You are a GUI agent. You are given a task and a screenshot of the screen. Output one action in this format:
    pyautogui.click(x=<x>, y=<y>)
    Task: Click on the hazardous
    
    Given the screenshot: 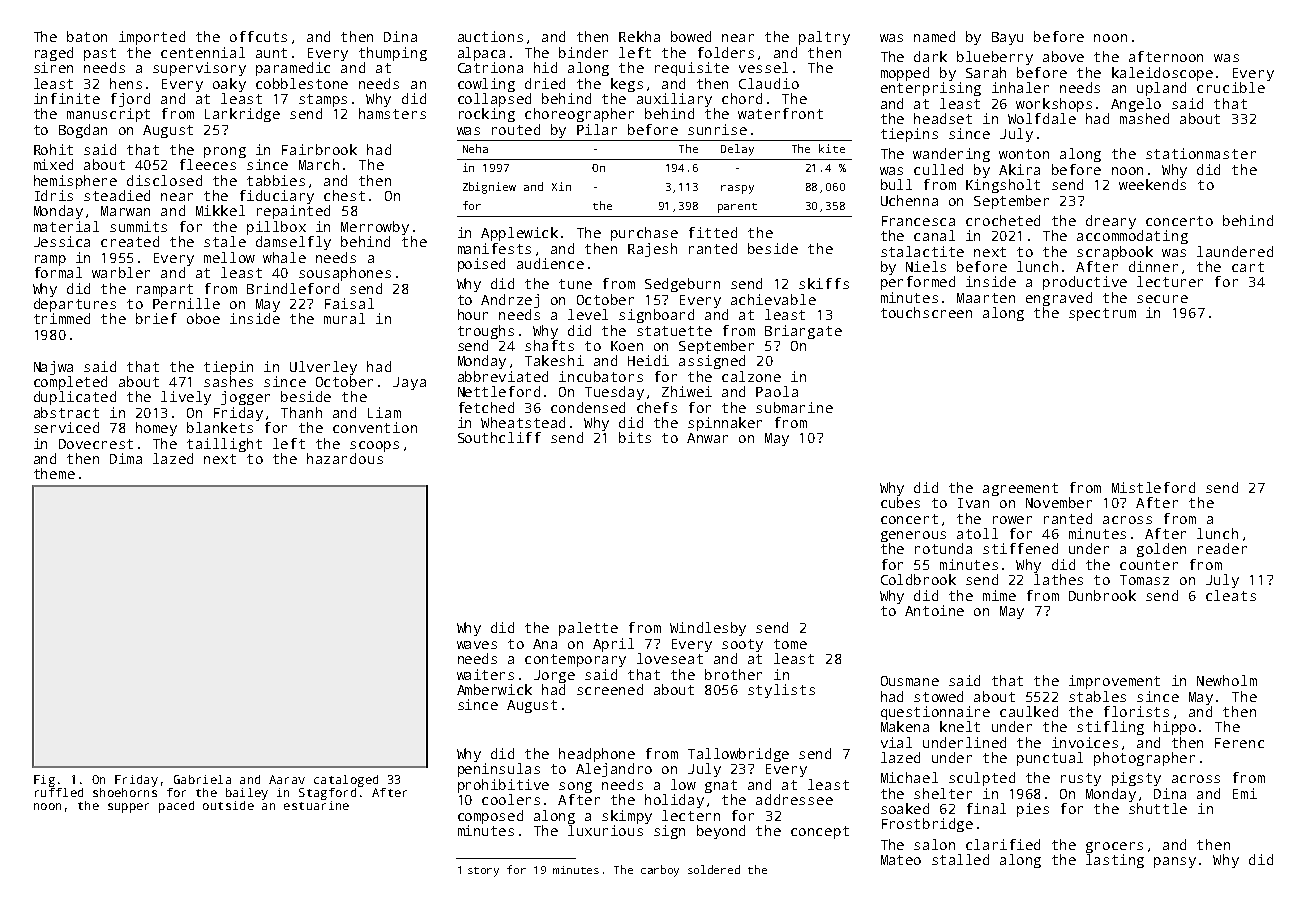 What is the action you would take?
    pyautogui.click(x=345, y=458)
